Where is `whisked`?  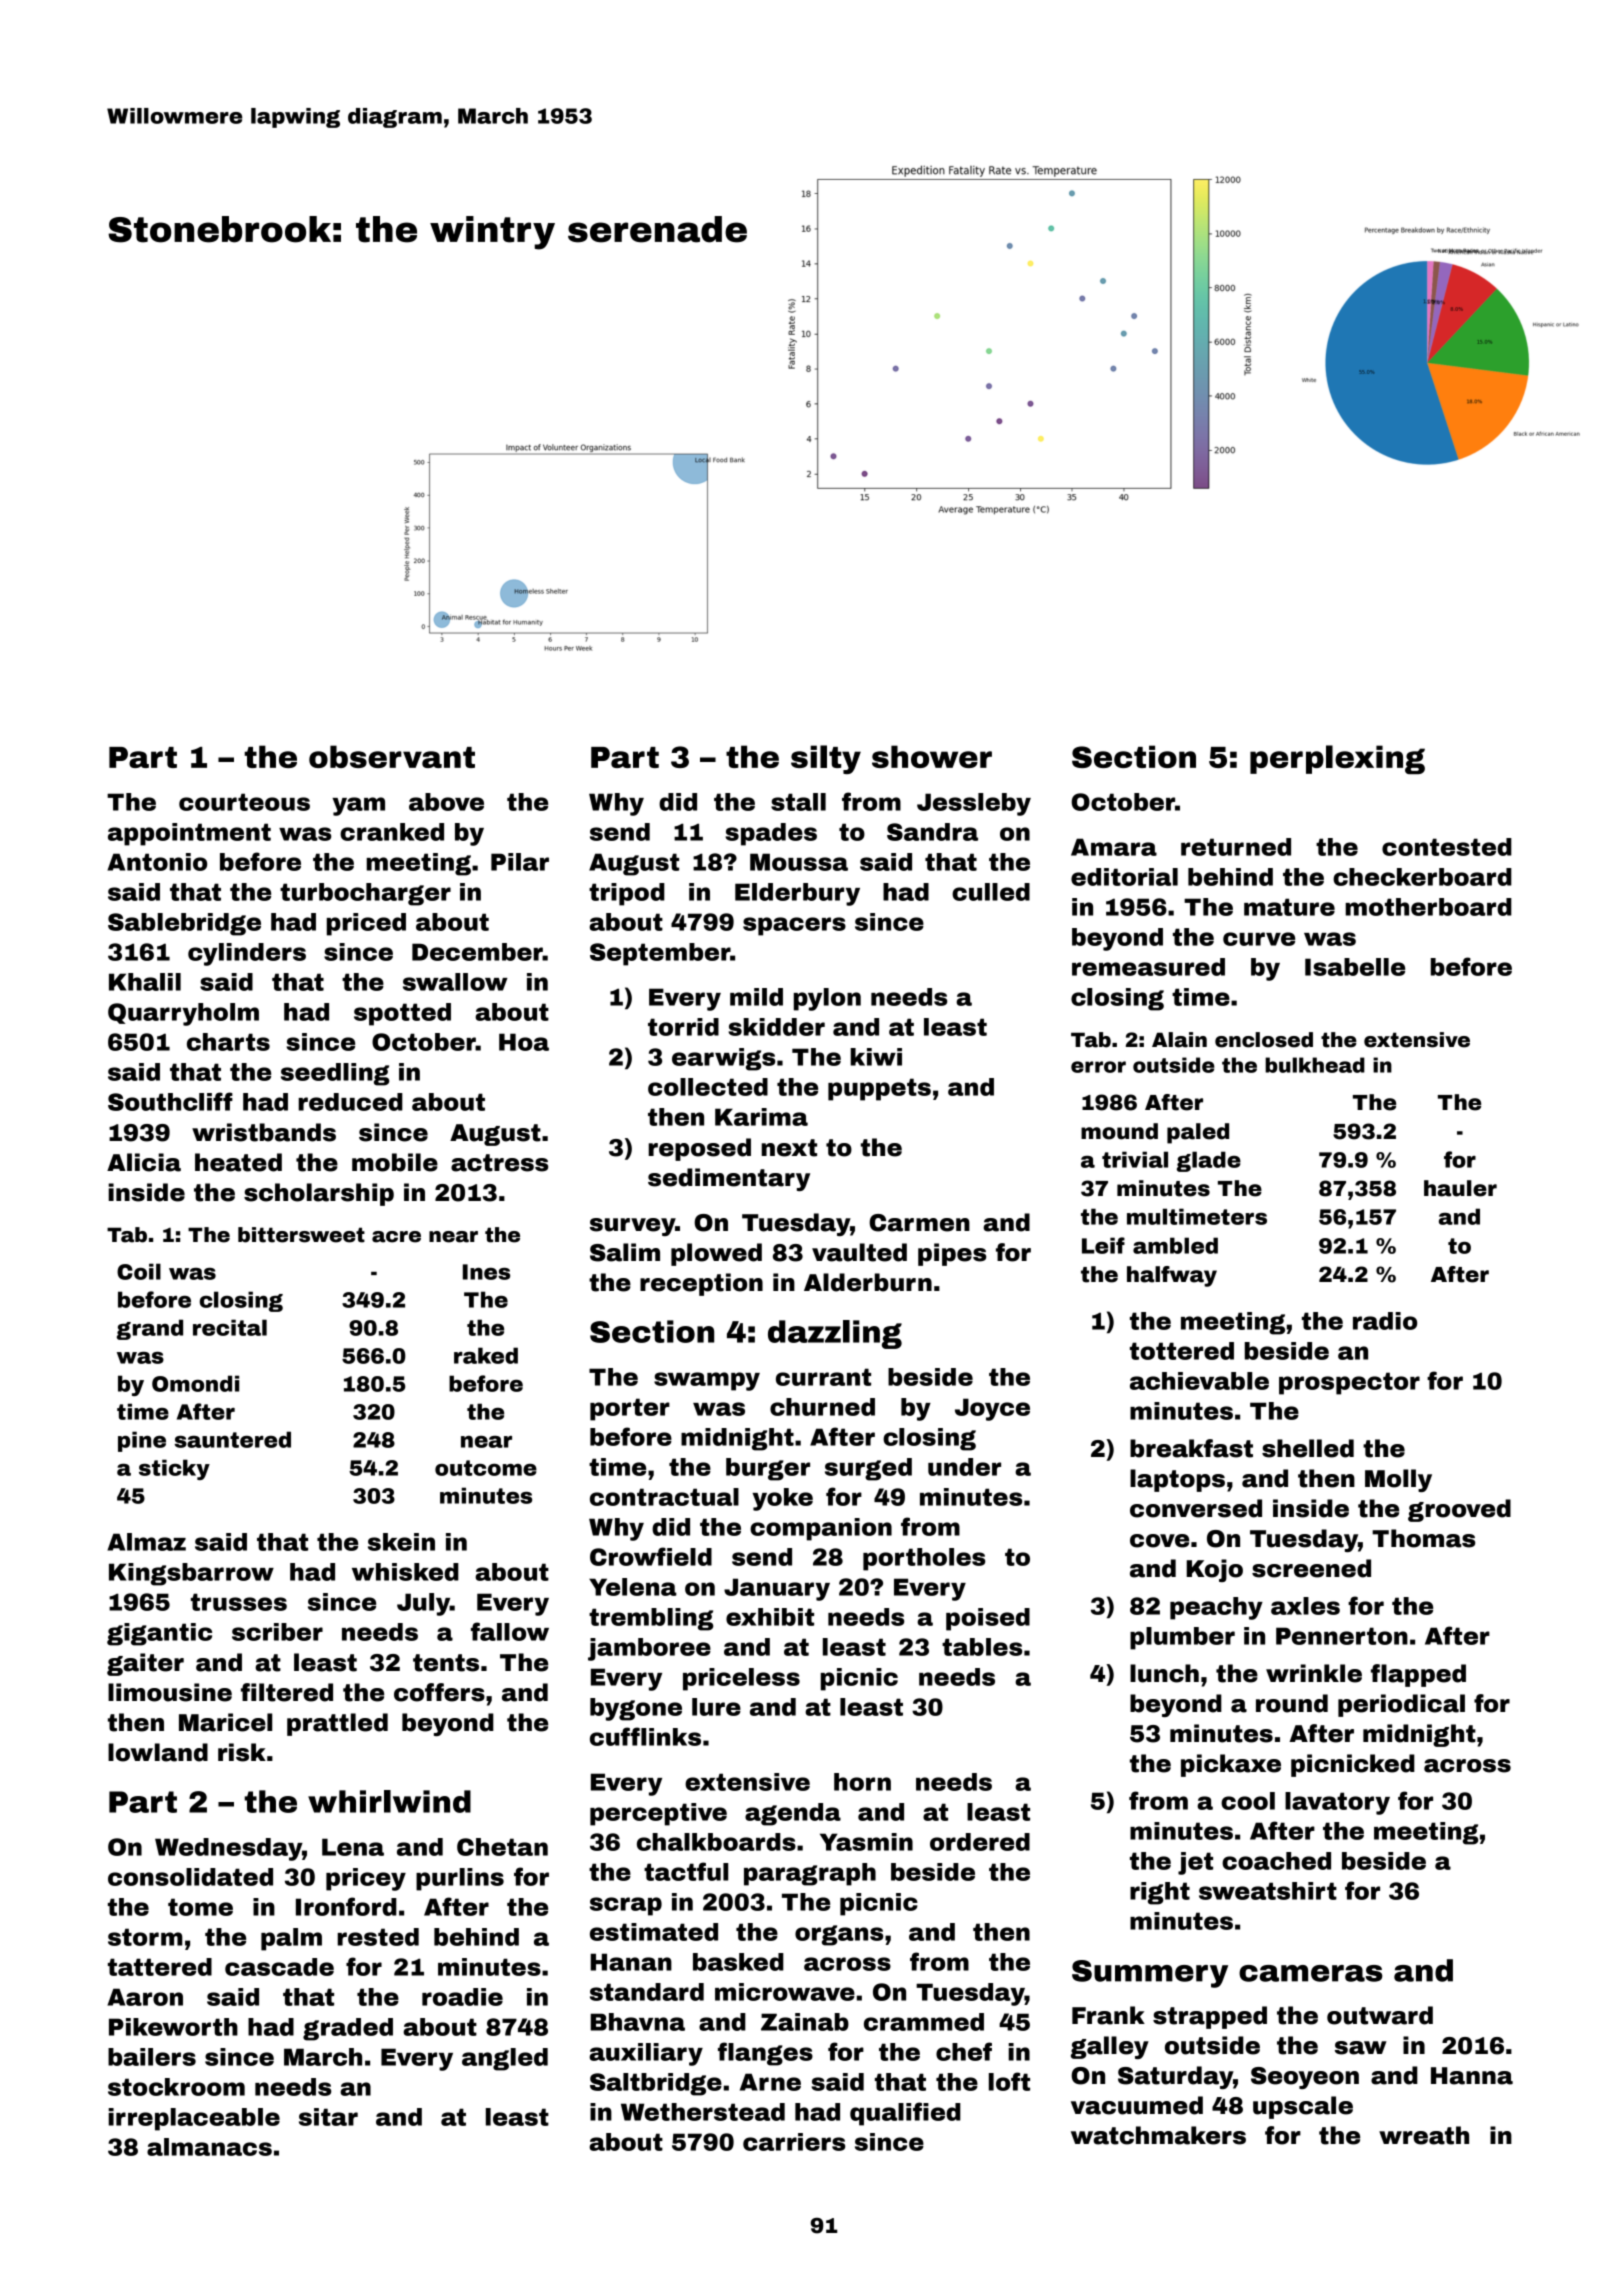 whisked is located at coordinates (405, 1572).
